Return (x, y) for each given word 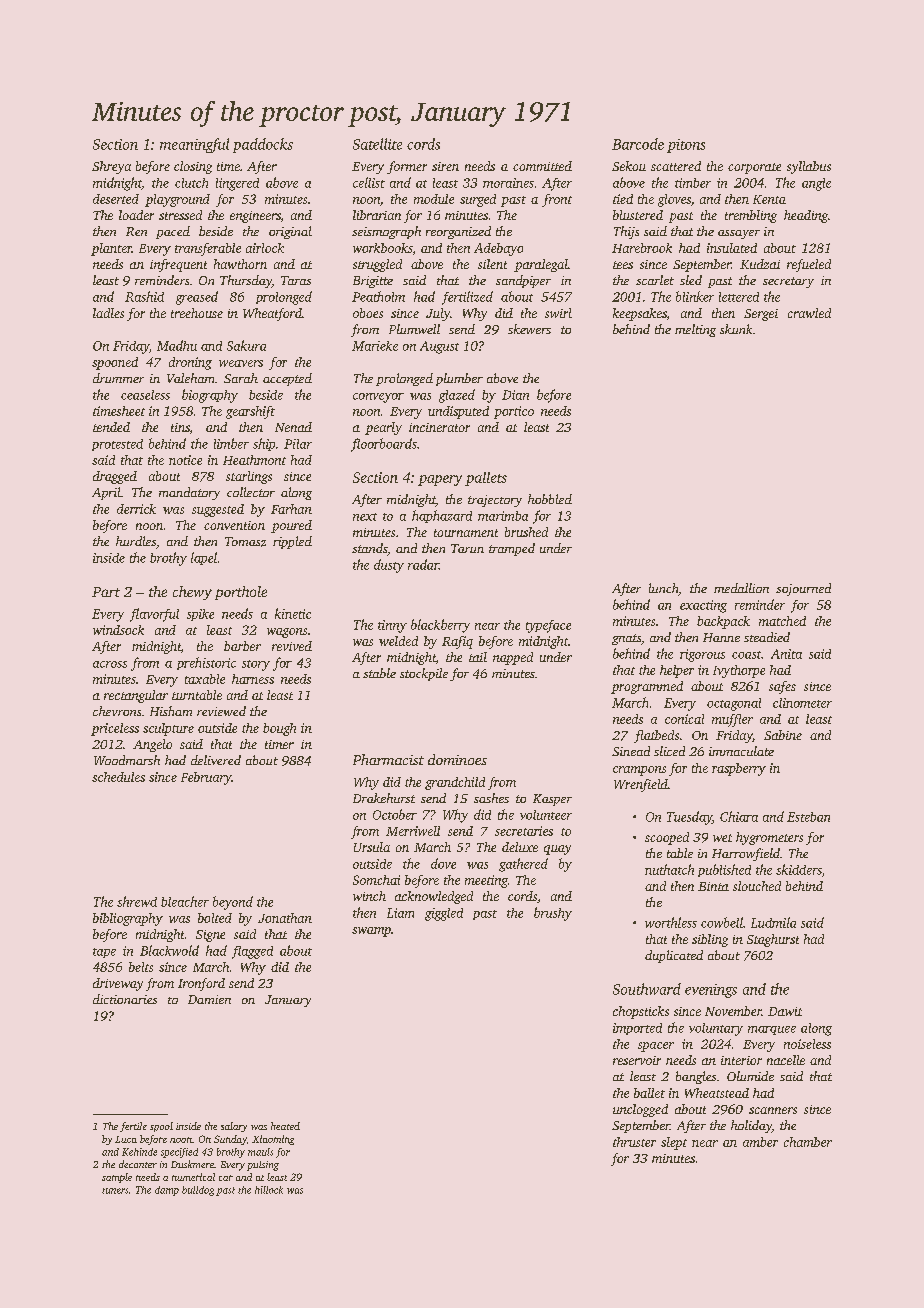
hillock (269, 1190)
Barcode (638, 144)
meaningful (194, 145)
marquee (772, 1030)
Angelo (152, 745)
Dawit (785, 1011)
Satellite (377, 144)
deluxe (520, 847)
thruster (634, 1142)
